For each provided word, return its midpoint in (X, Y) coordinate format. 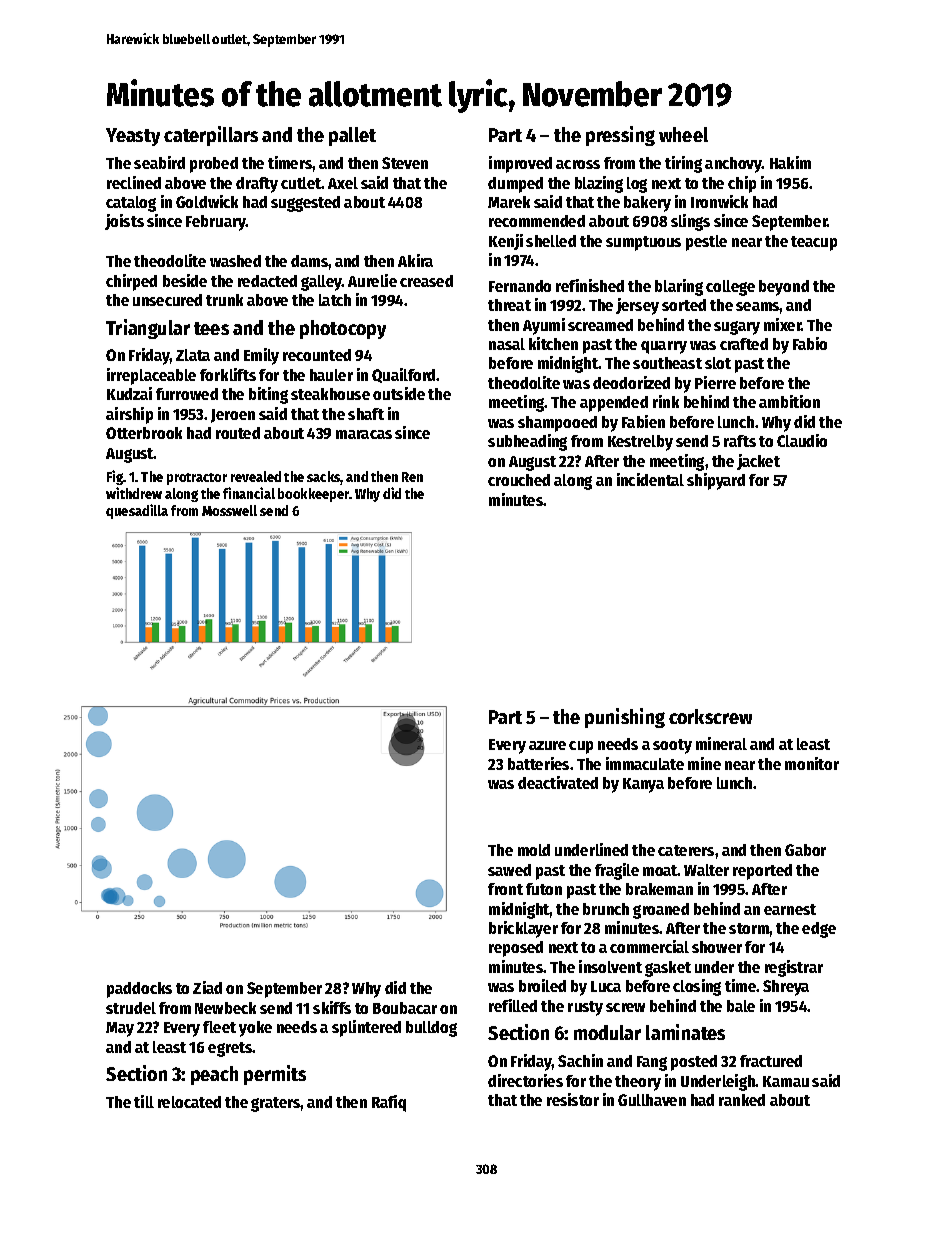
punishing (625, 718)
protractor (197, 479)
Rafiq (389, 1103)
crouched (519, 480)
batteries (538, 763)
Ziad (207, 987)
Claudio (802, 440)
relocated (189, 1102)
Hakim (790, 162)
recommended (537, 221)
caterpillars (211, 136)
